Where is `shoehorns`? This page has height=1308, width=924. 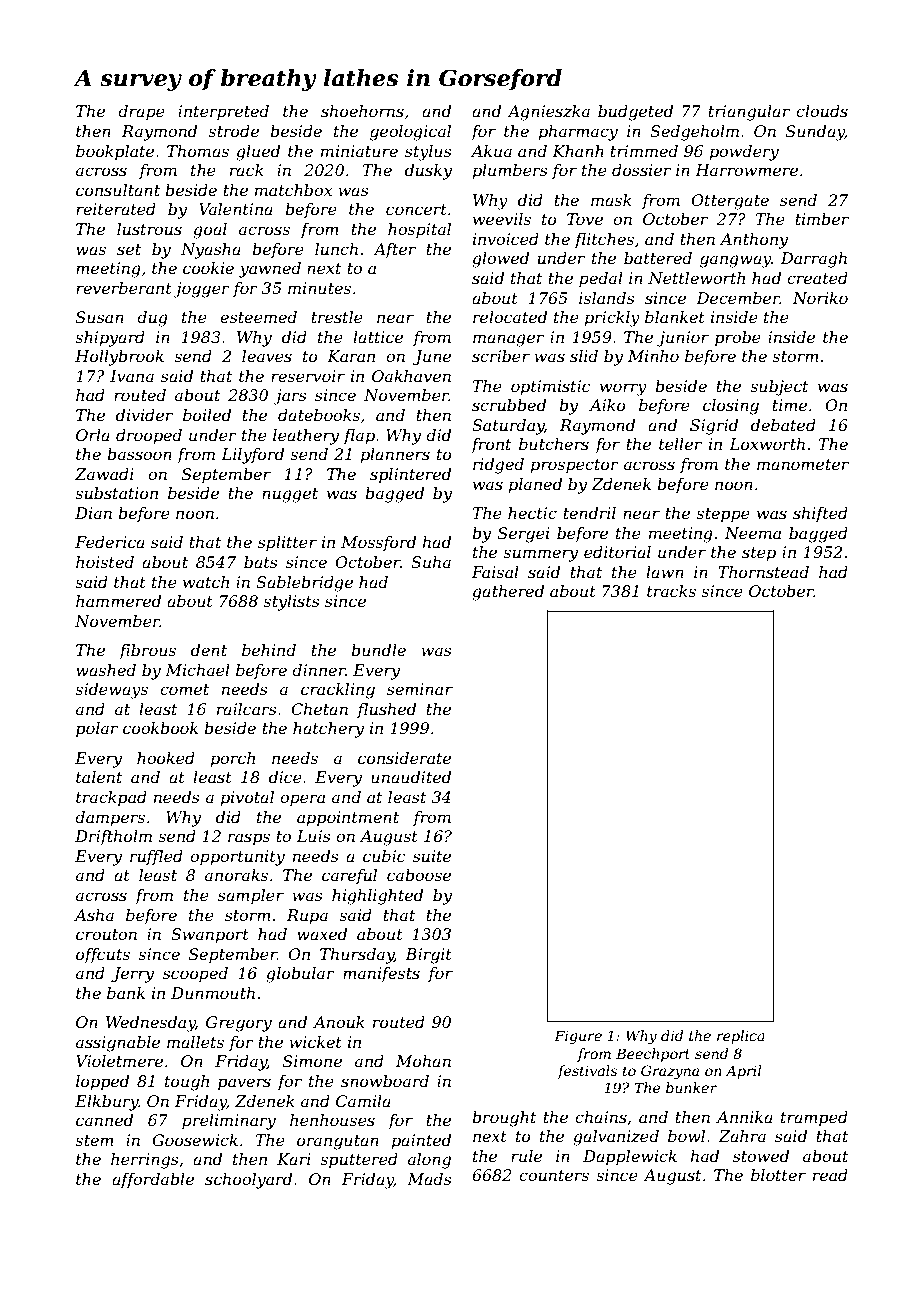 shoehorns is located at coordinates (362, 111).
